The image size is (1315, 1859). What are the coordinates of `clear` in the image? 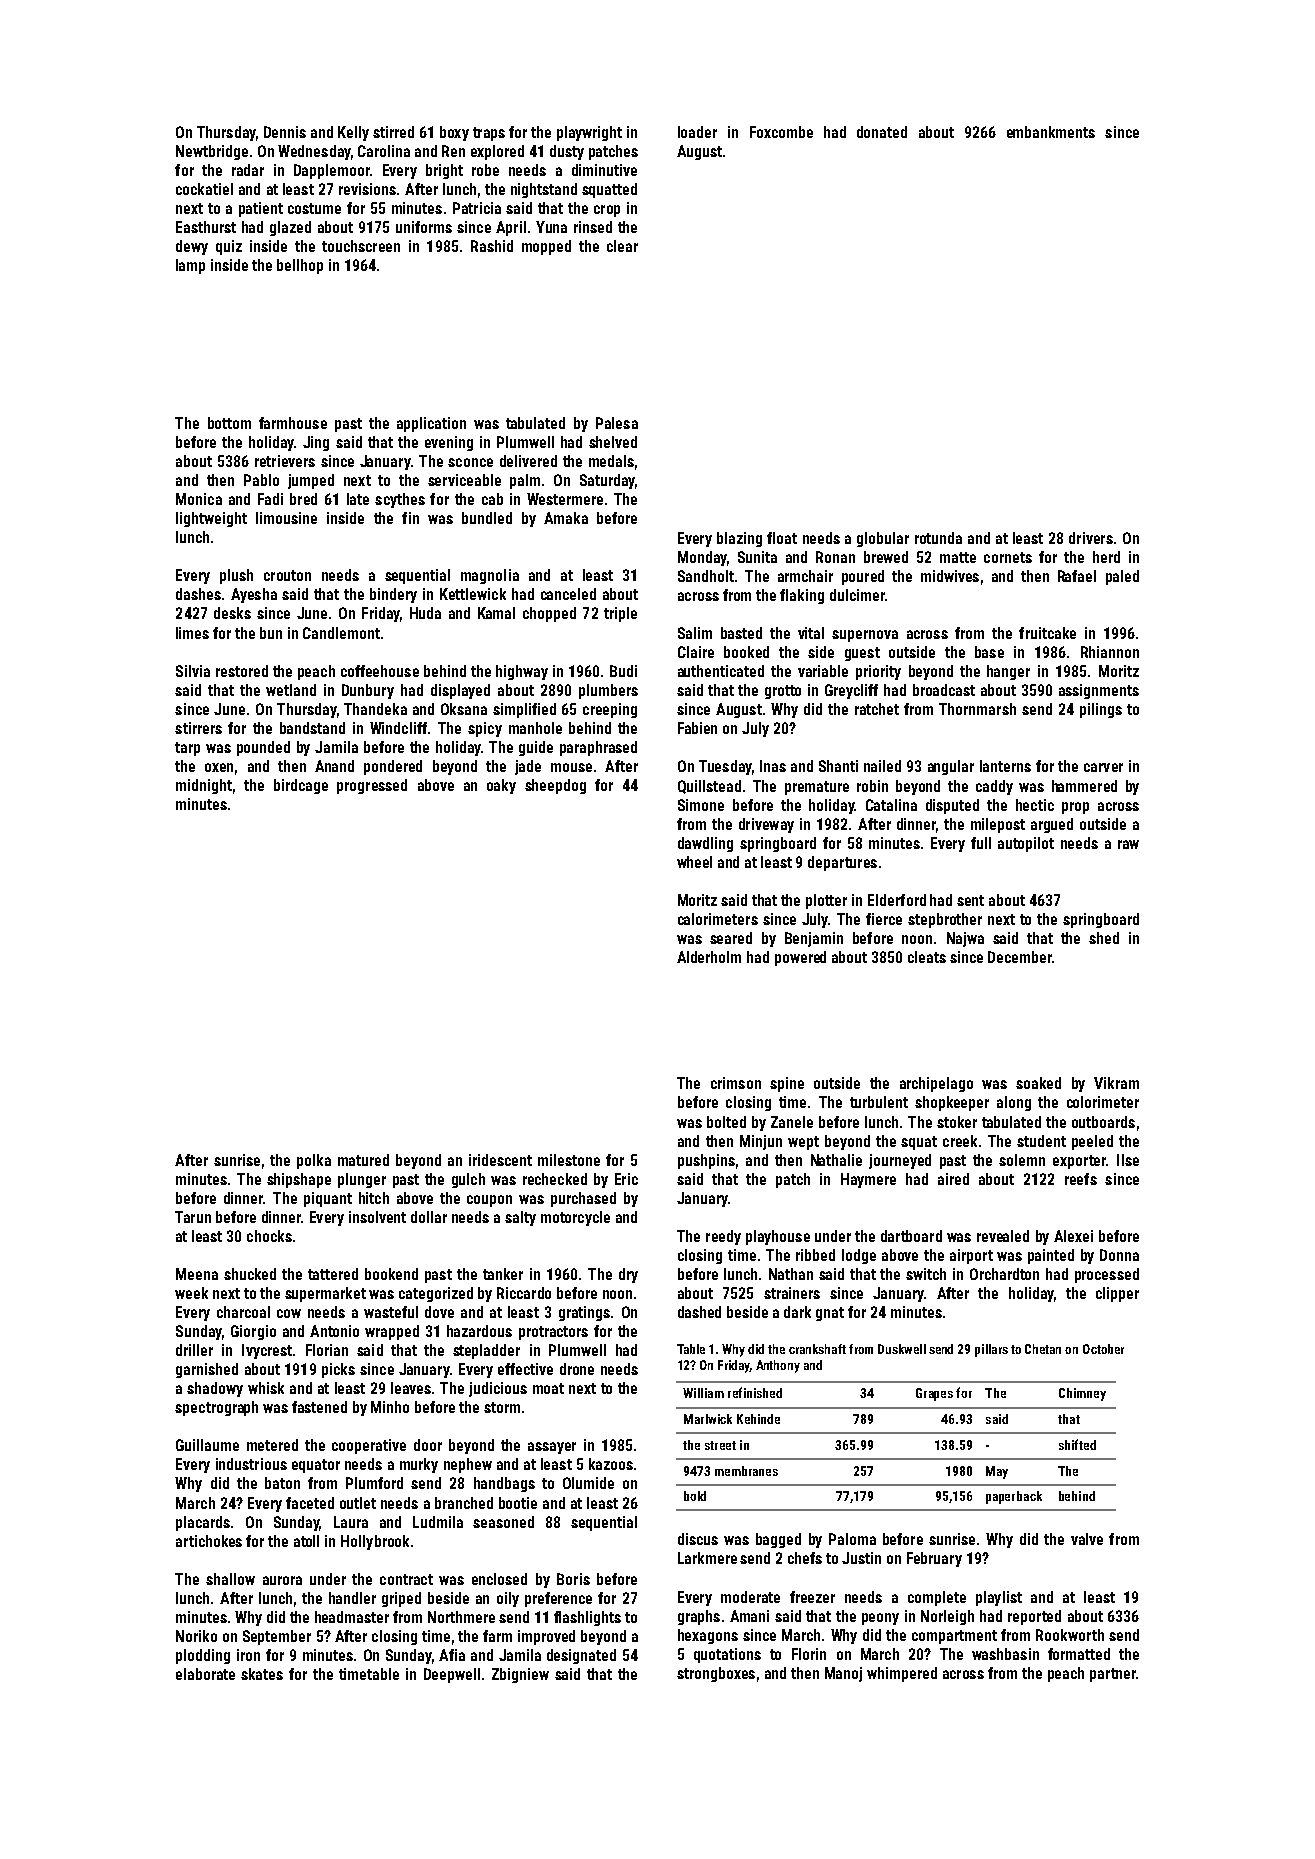 It's located at (622, 246).
